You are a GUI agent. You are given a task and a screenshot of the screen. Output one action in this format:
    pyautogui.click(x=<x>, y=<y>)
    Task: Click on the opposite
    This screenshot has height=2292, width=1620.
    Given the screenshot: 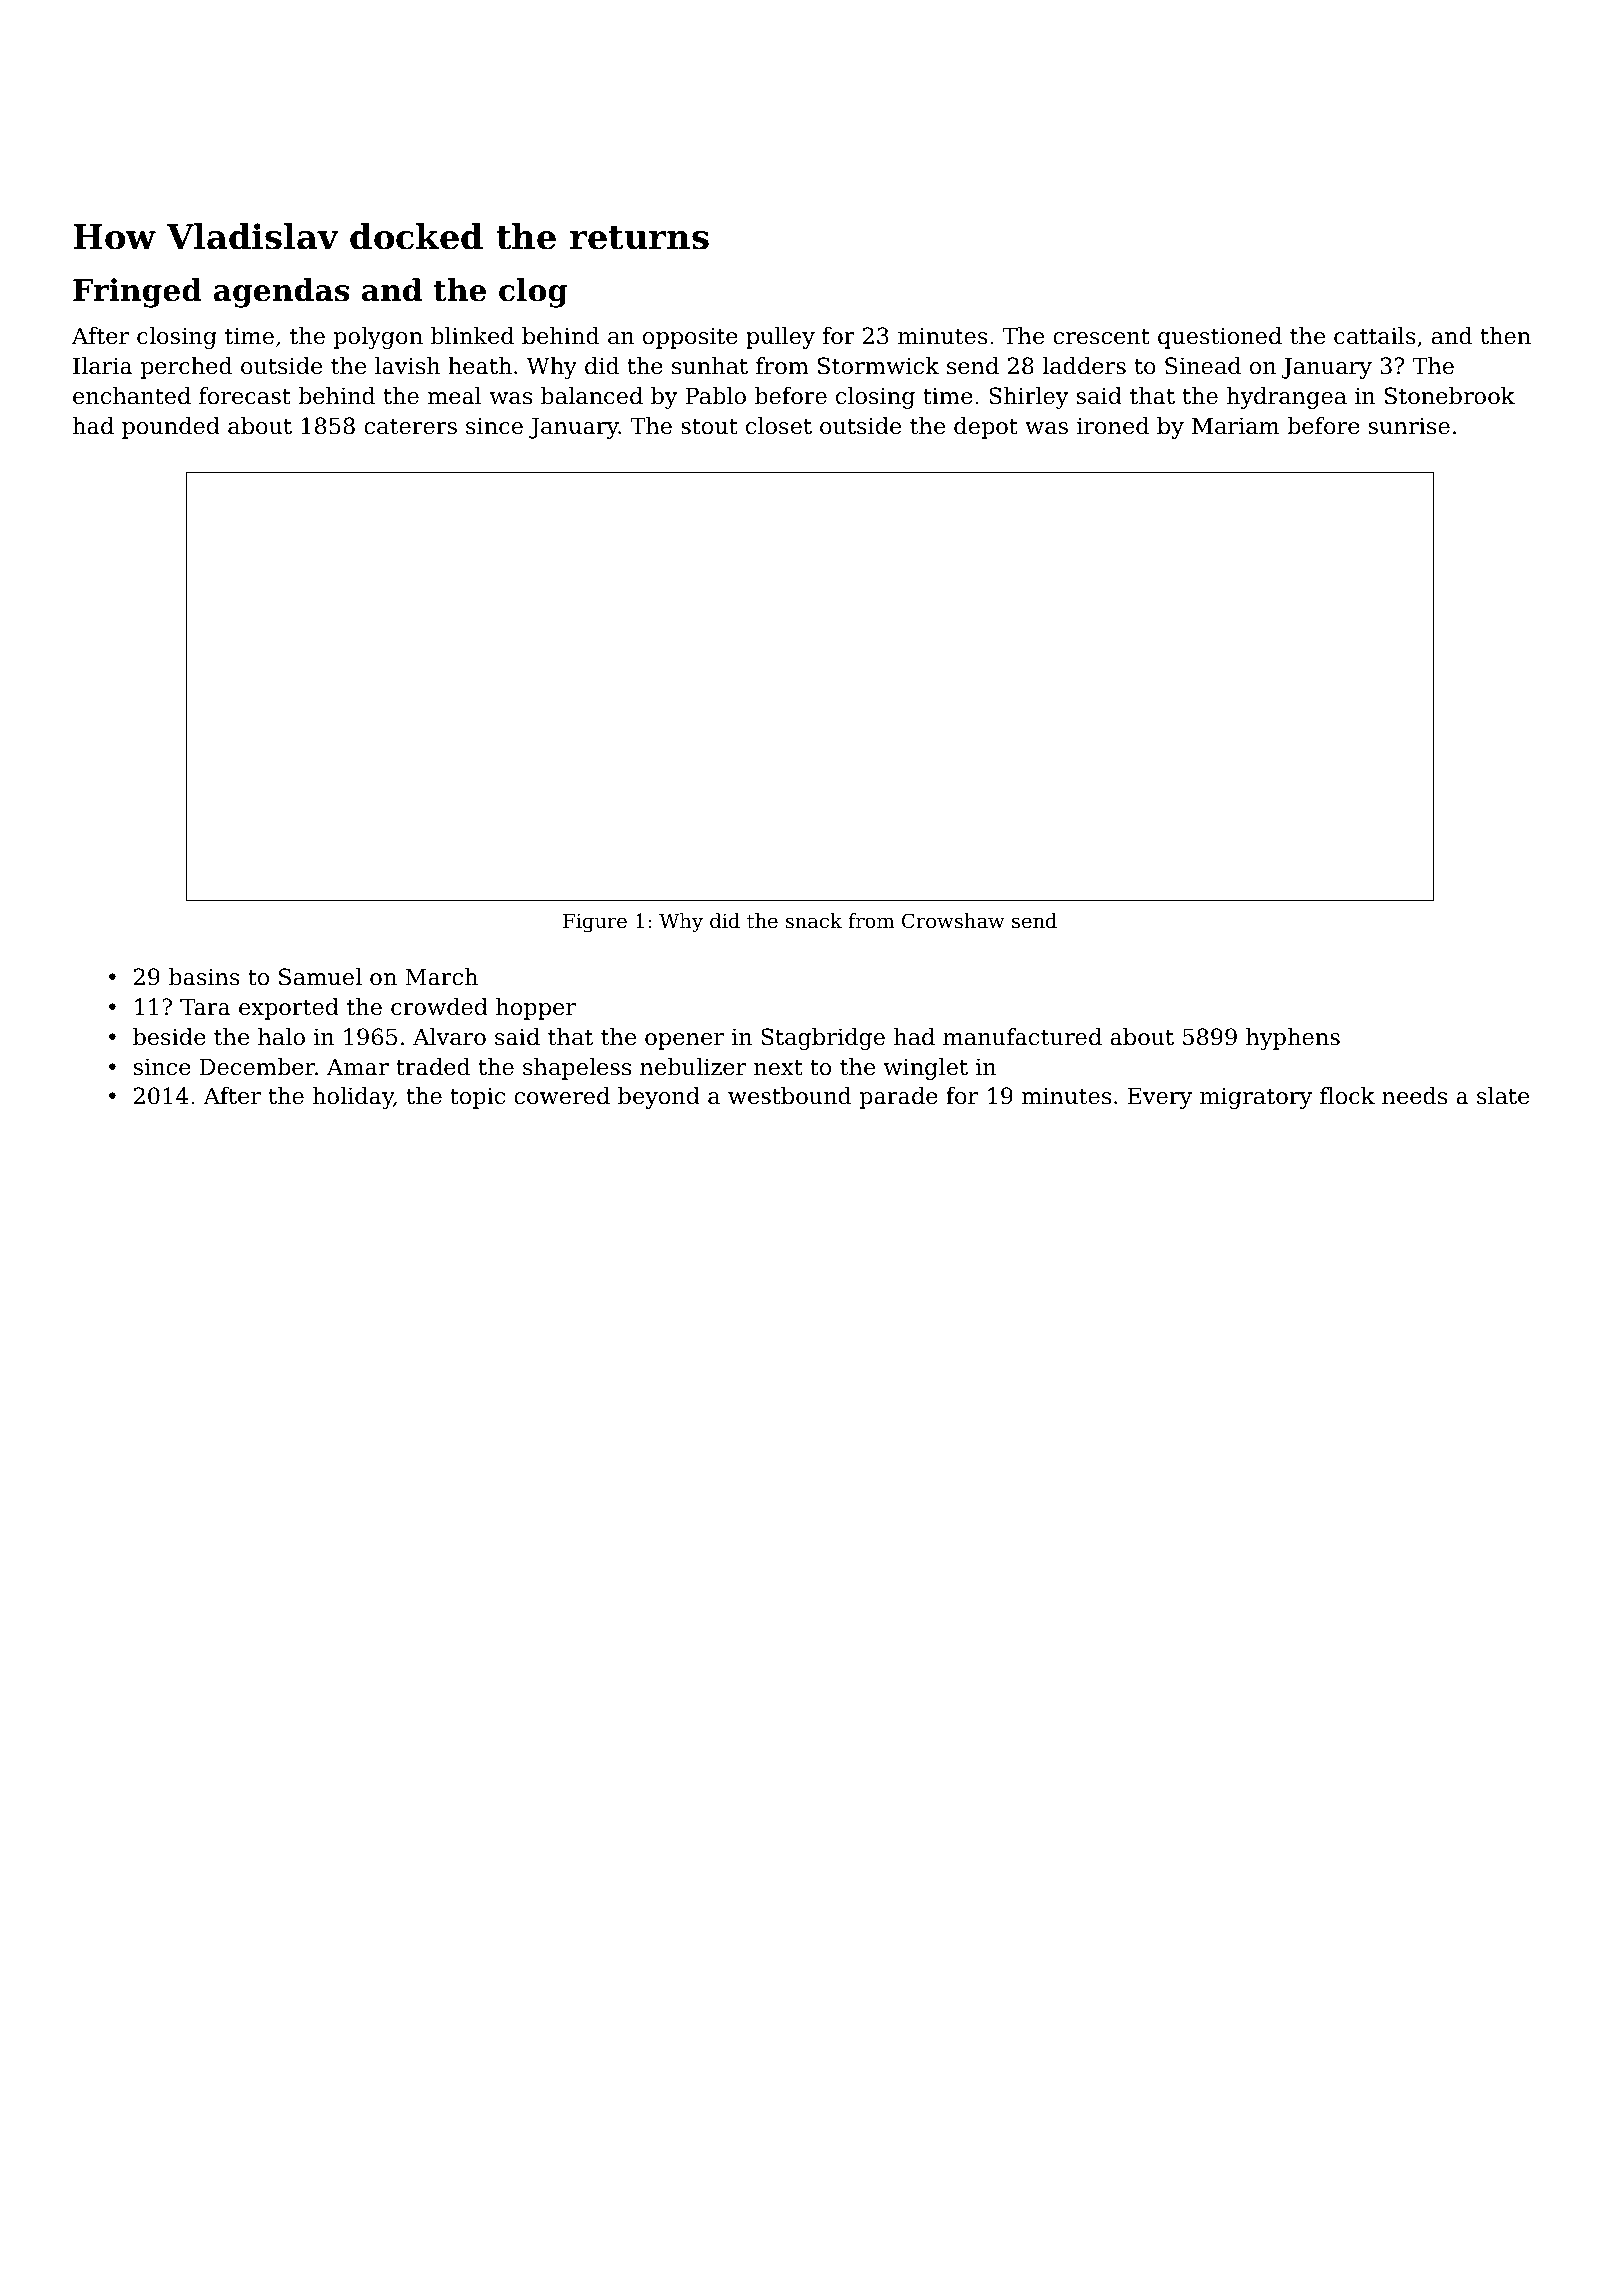 What is the action you would take?
    pyautogui.click(x=690, y=338)
